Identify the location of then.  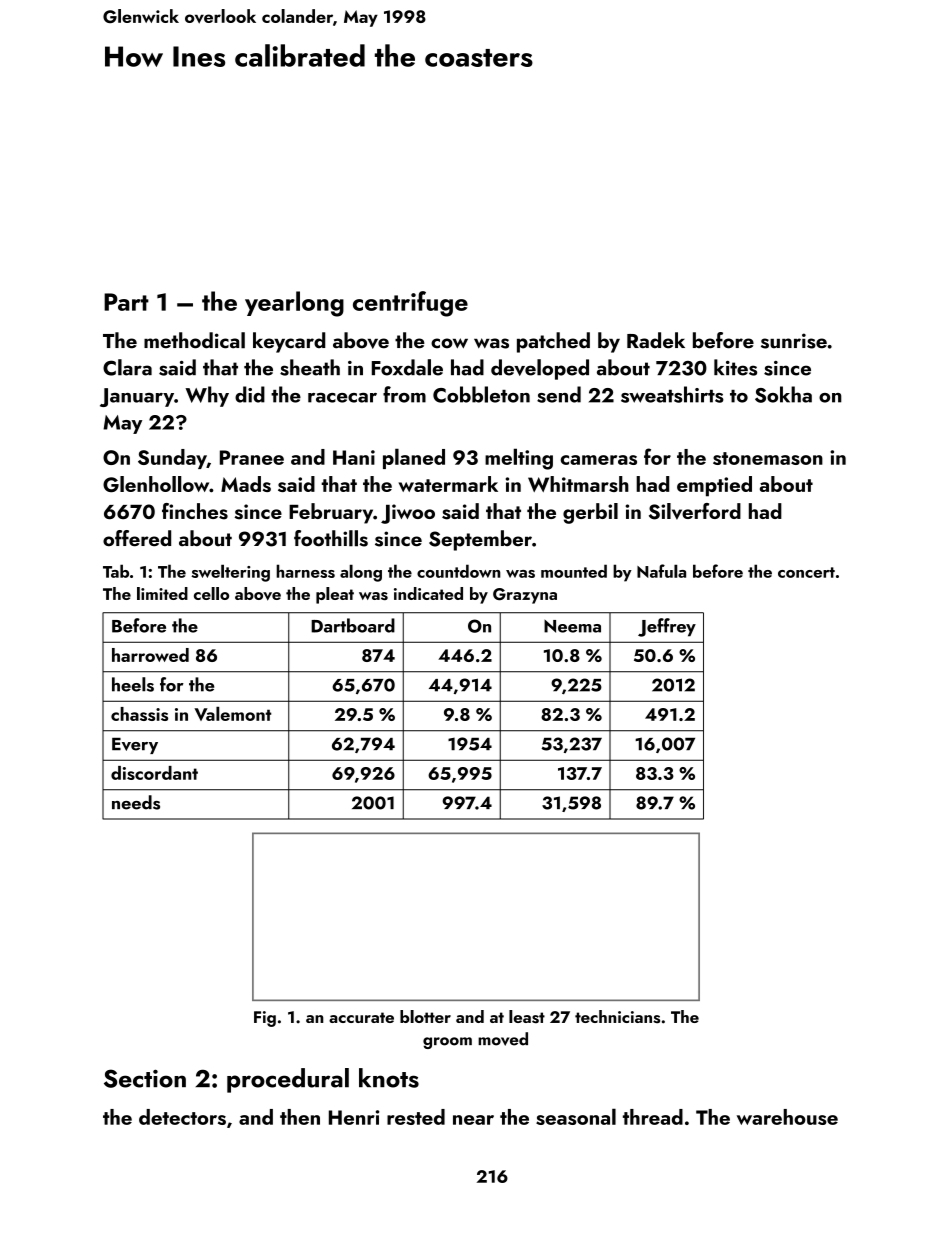
(300, 1117).
